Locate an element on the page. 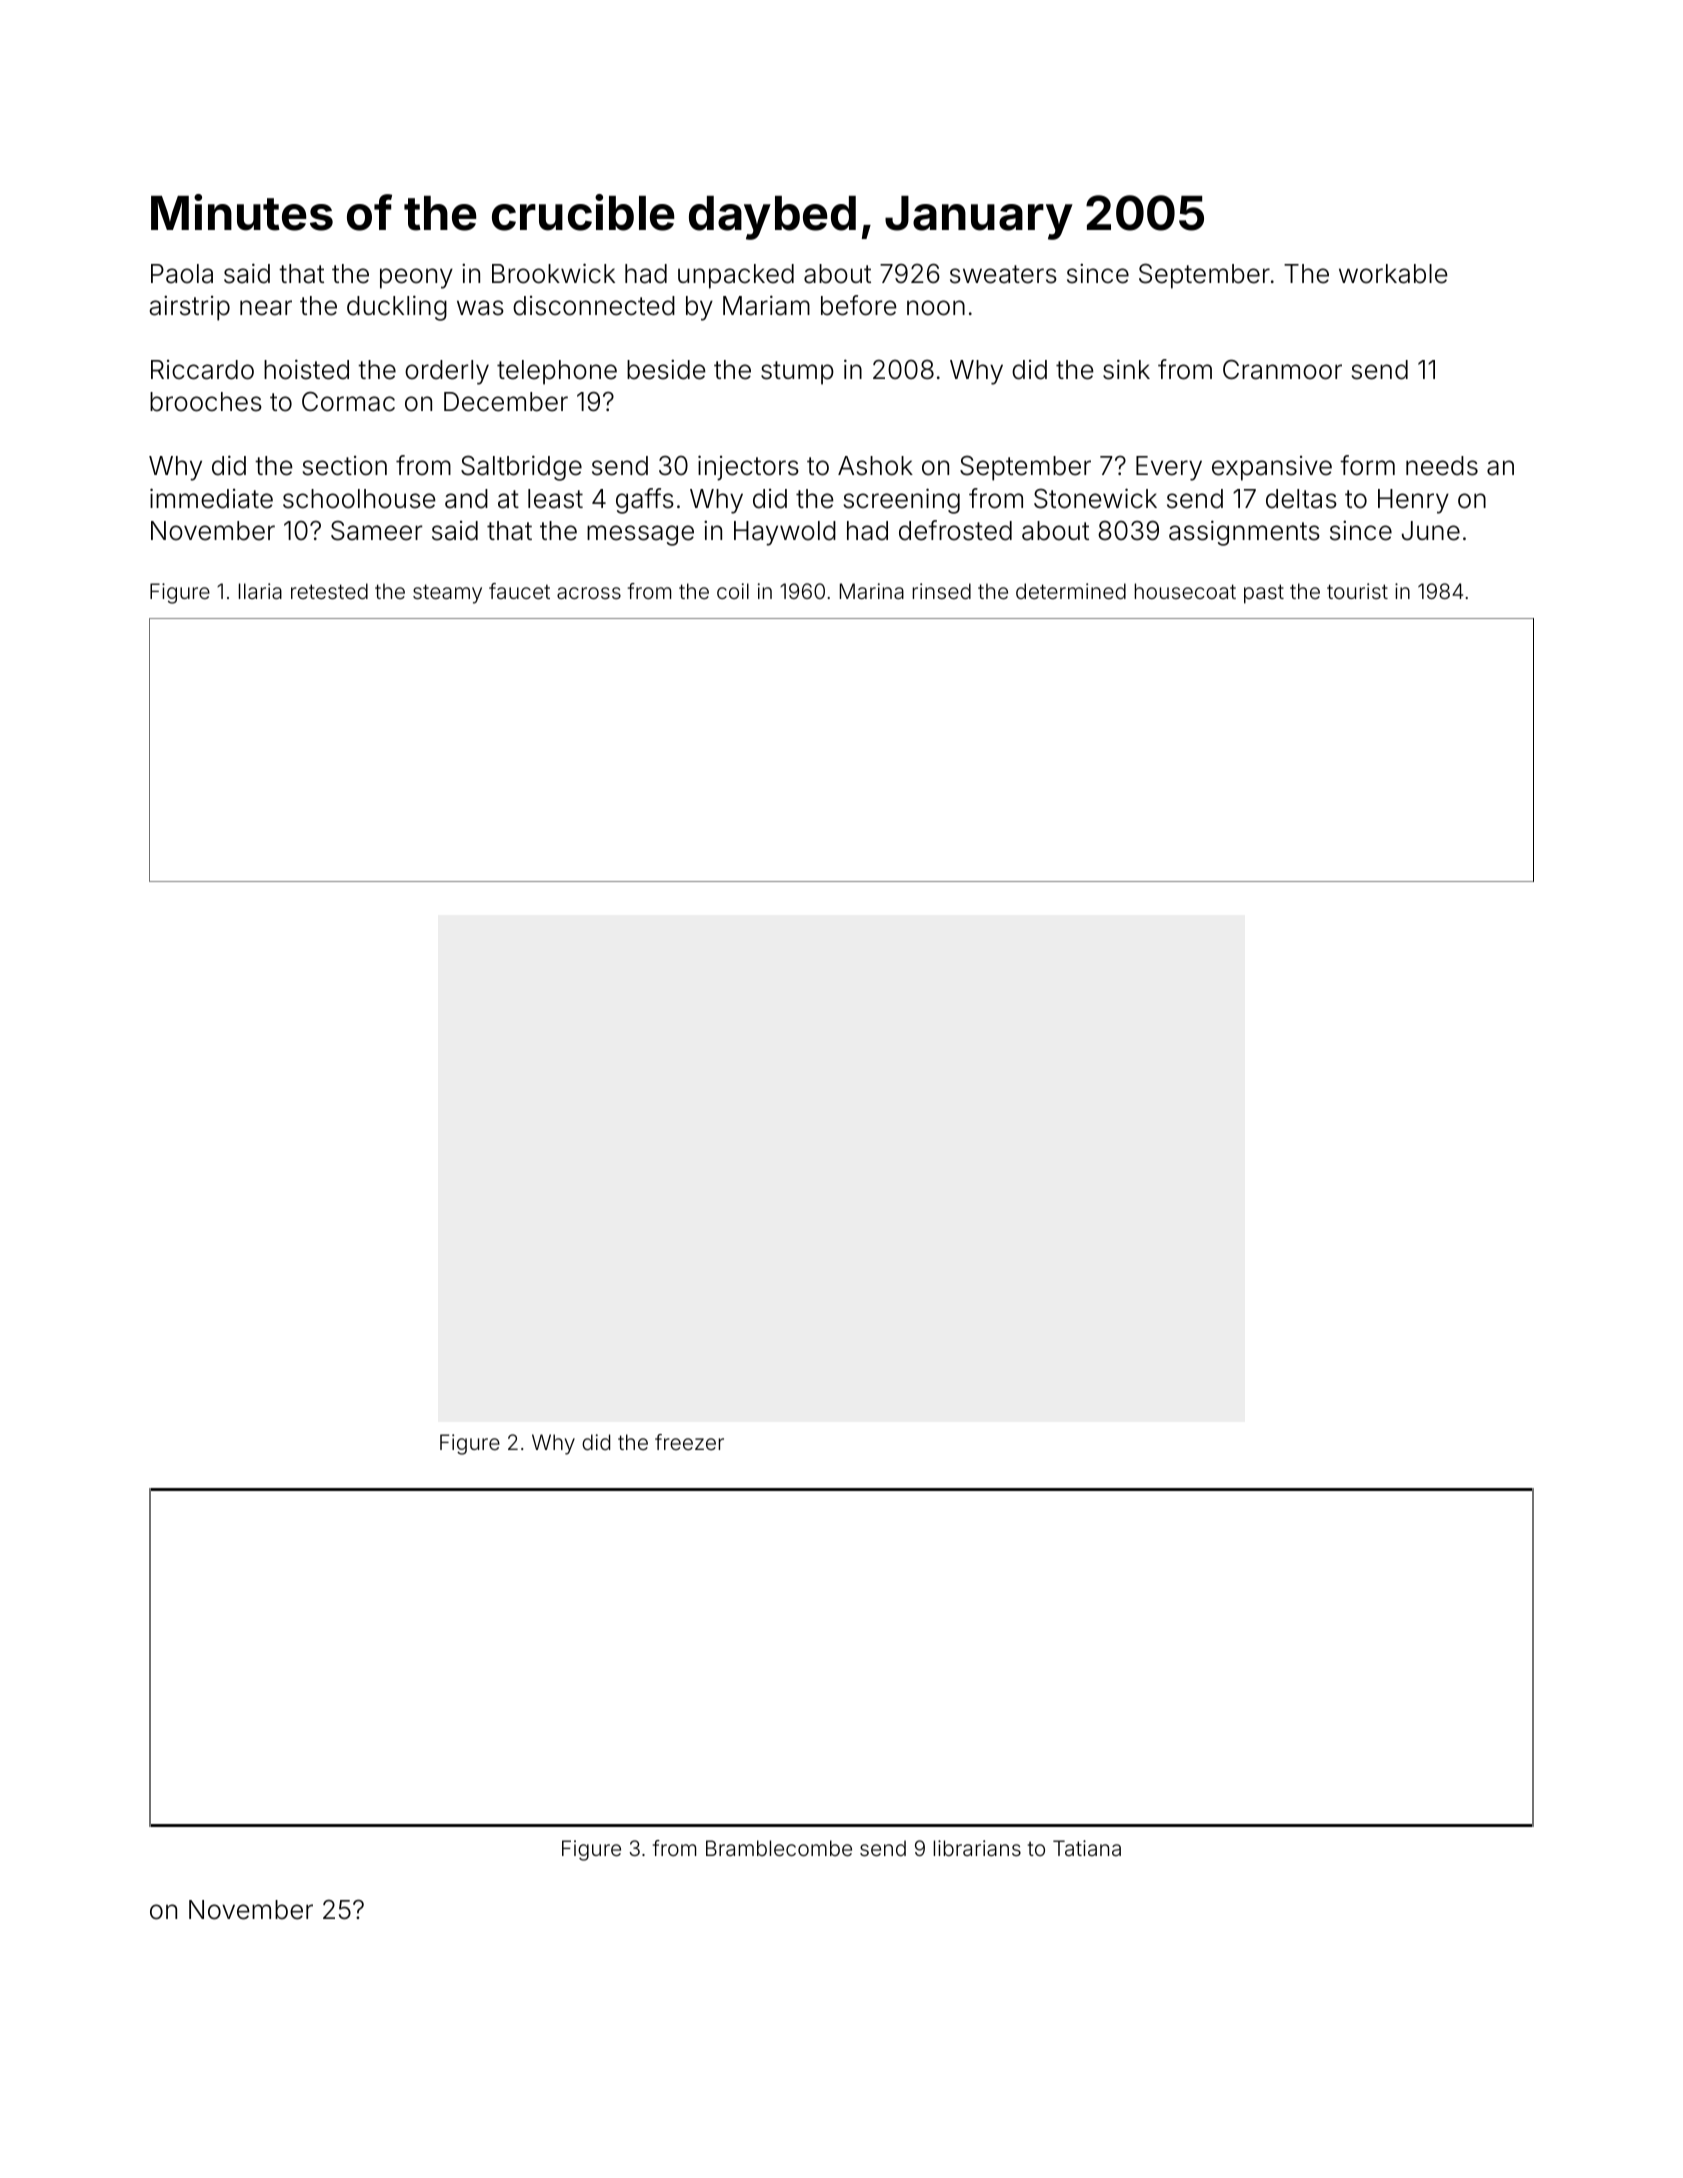 The width and height of the image is (1683, 2178). sweaters is located at coordinates (1003, 274).
